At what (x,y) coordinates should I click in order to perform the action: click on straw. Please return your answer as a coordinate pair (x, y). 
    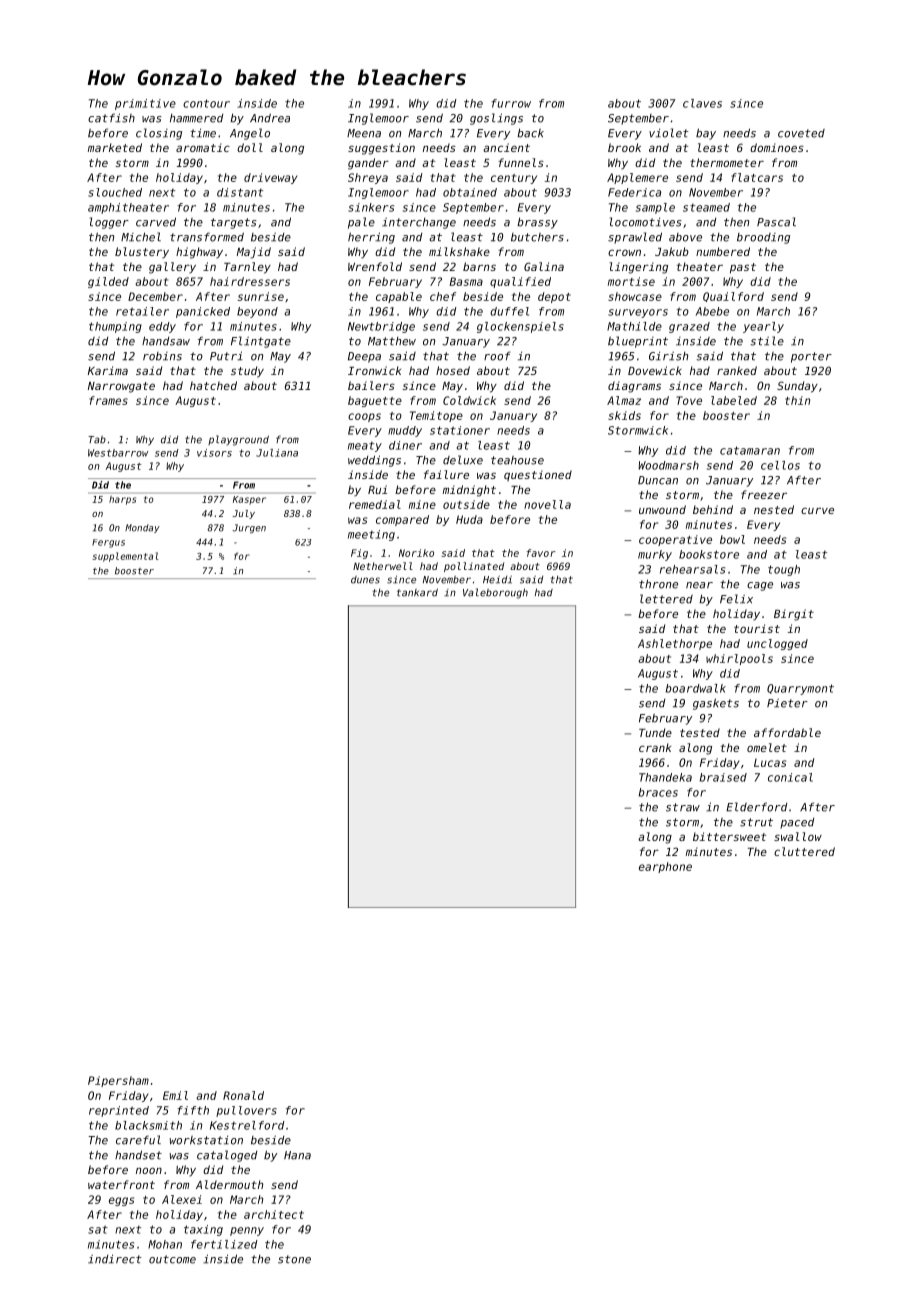
    Looking at the image, I should click on (683, 807).
